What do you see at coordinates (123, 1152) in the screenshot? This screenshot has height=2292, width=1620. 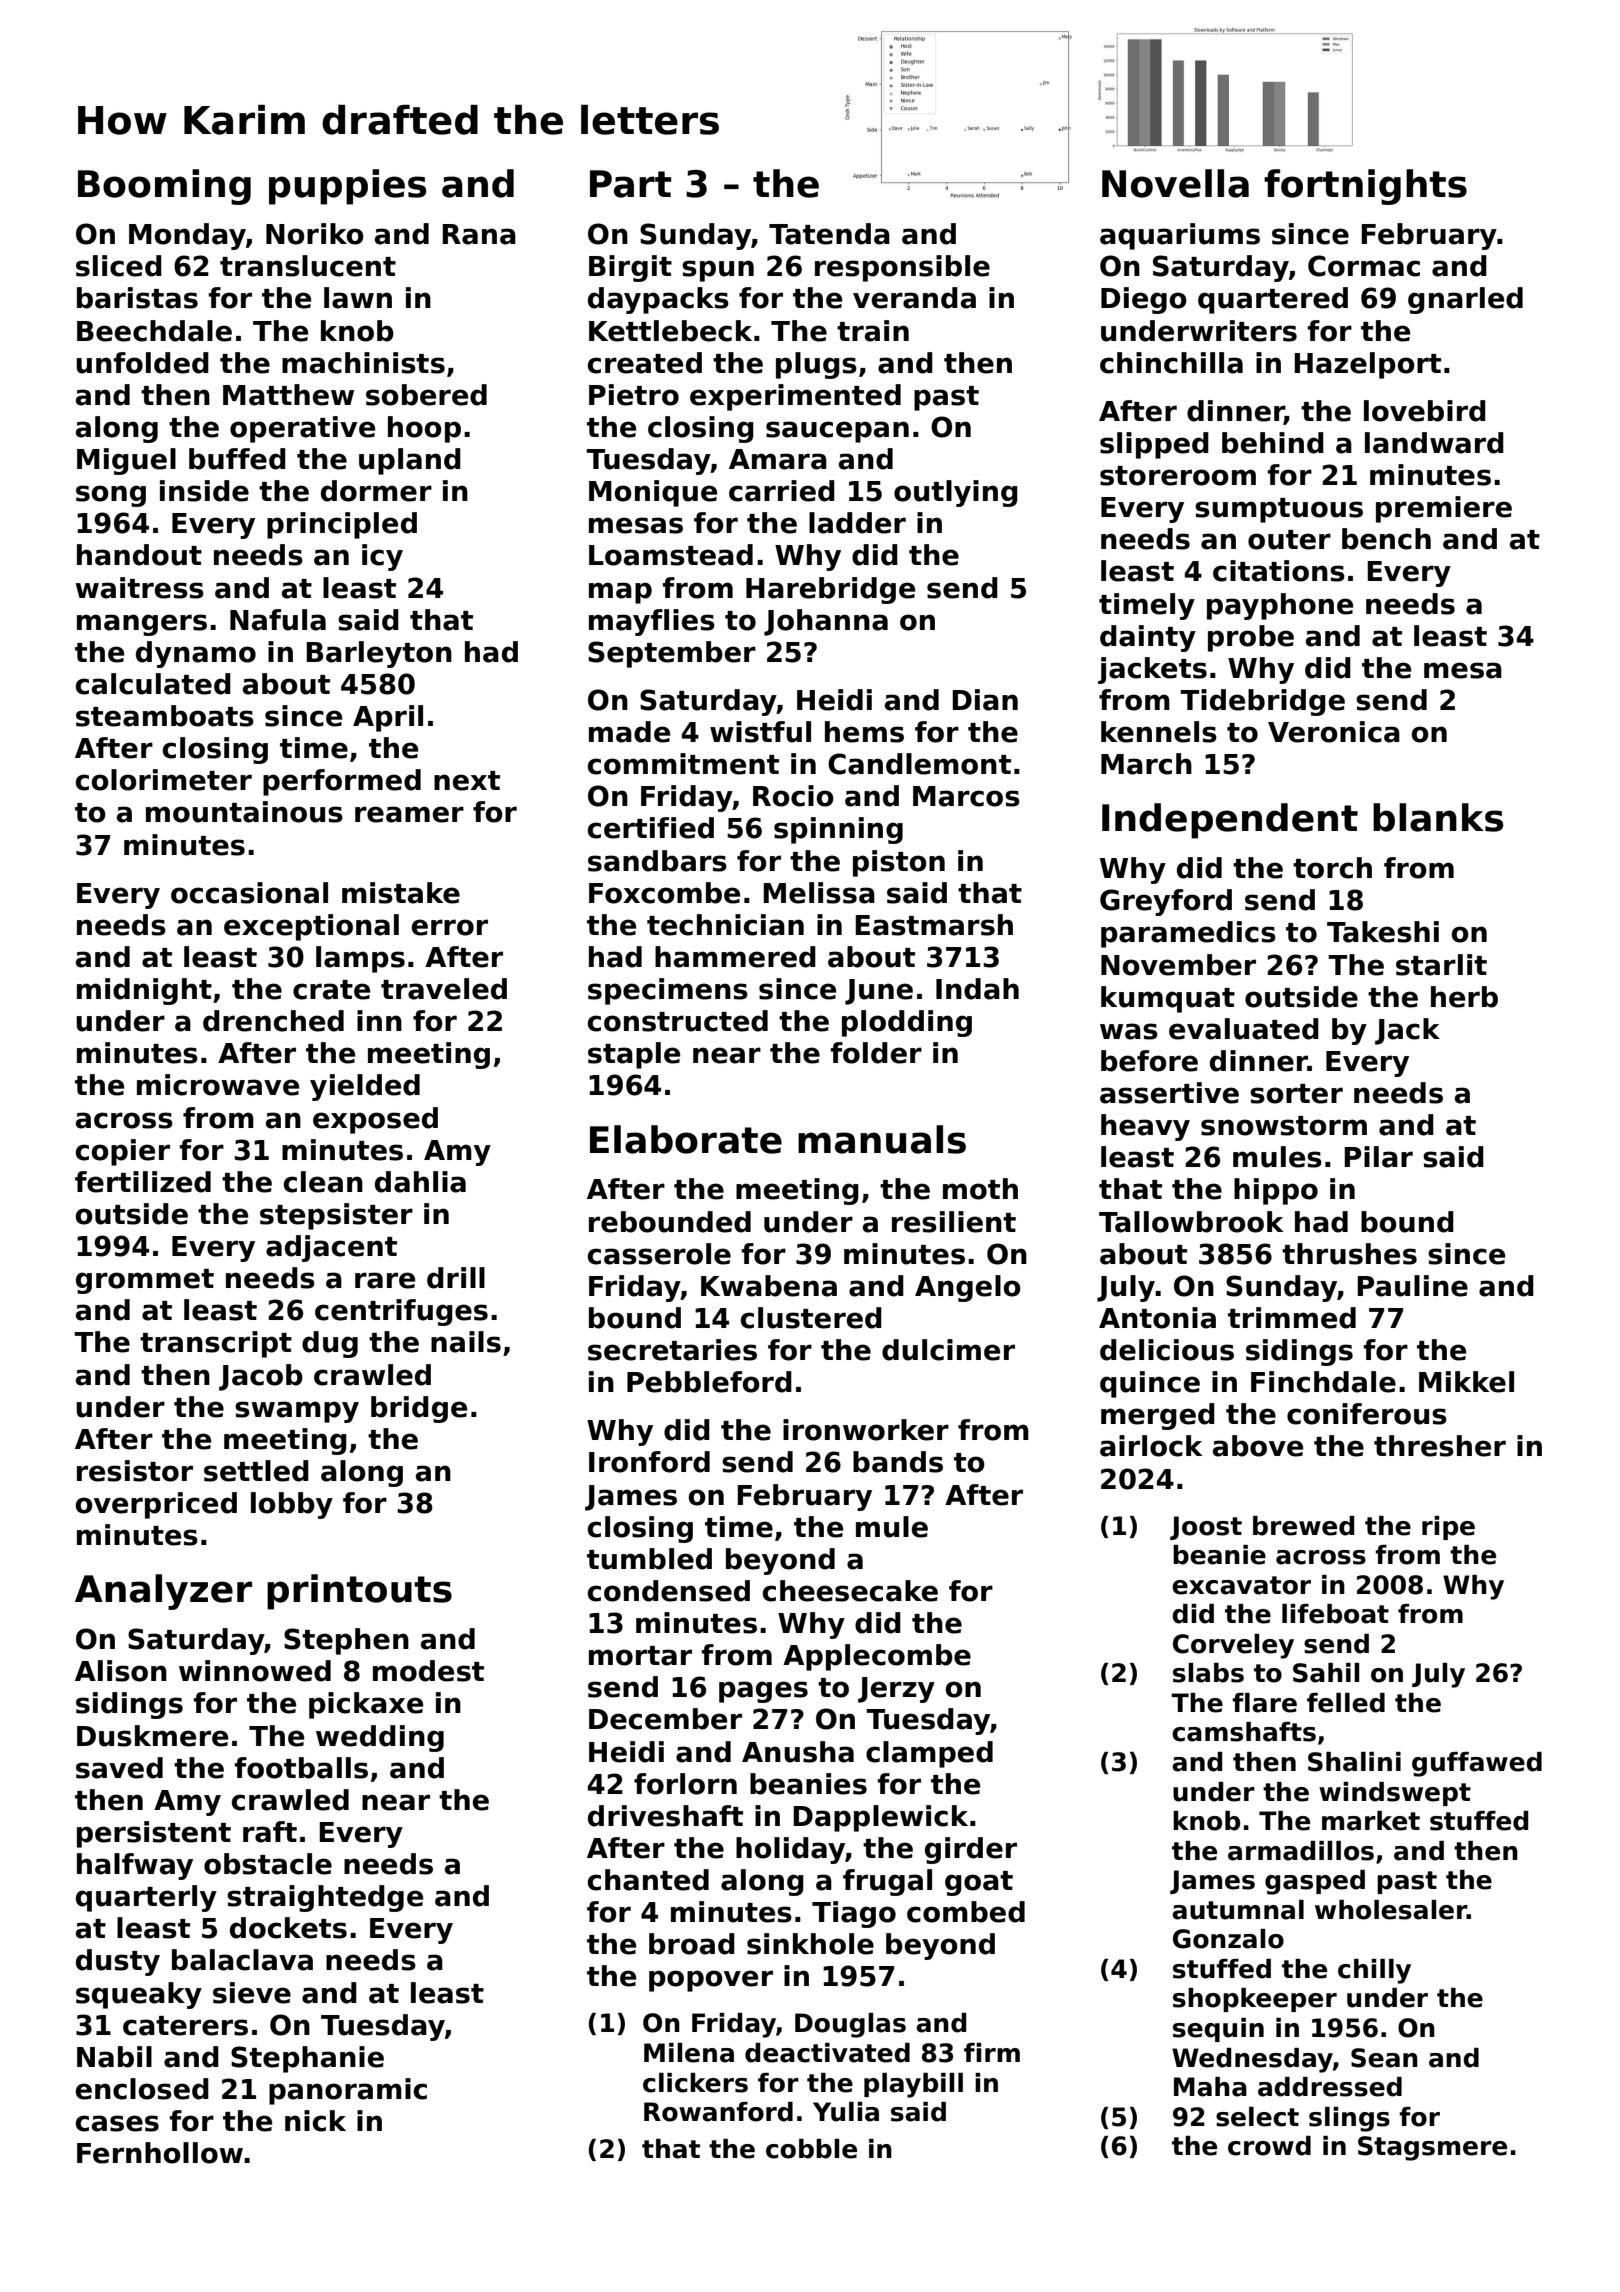 I see `copier` at bounding box center [123, 1152].
